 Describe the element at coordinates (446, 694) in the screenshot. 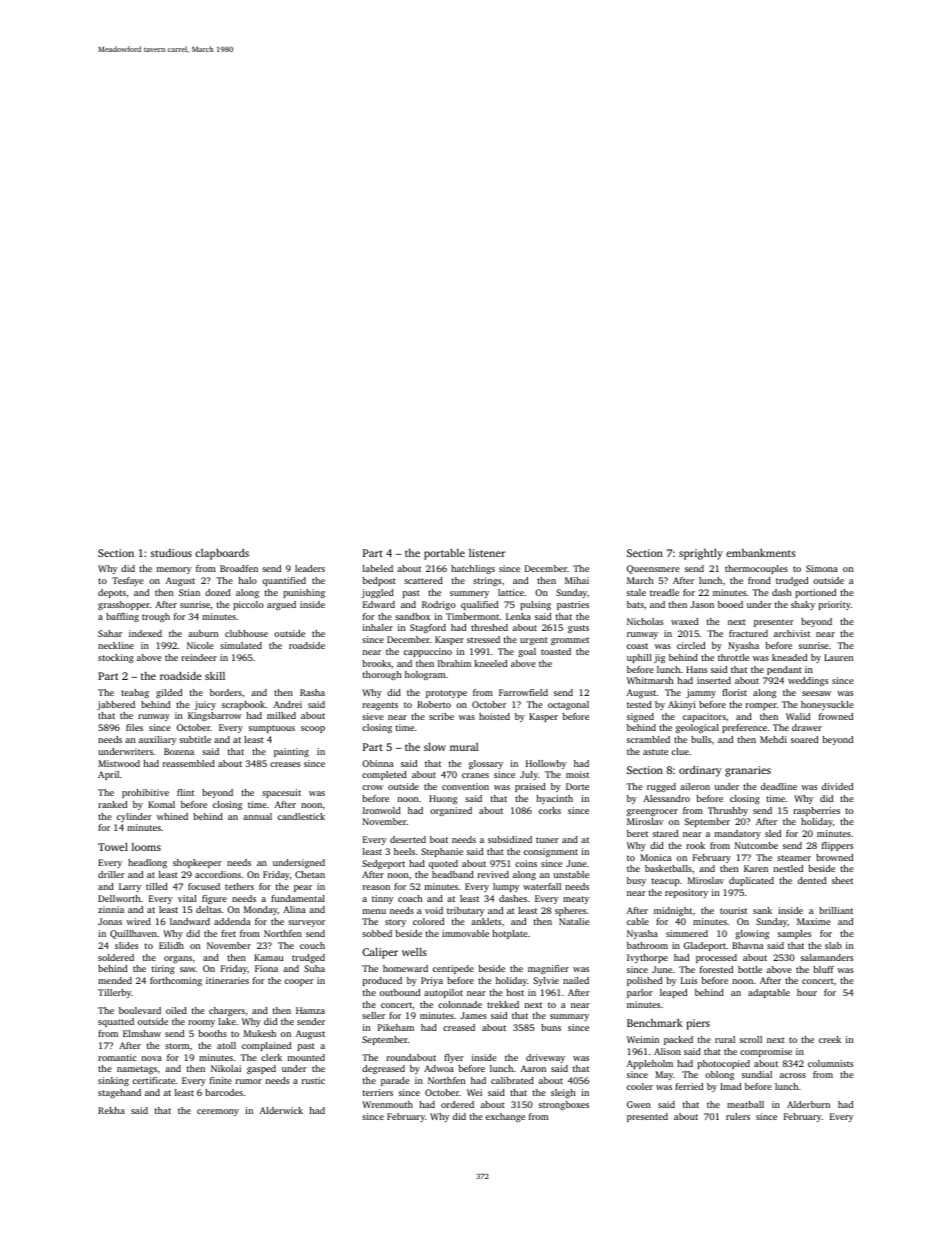

I see `prototype` at that location.
